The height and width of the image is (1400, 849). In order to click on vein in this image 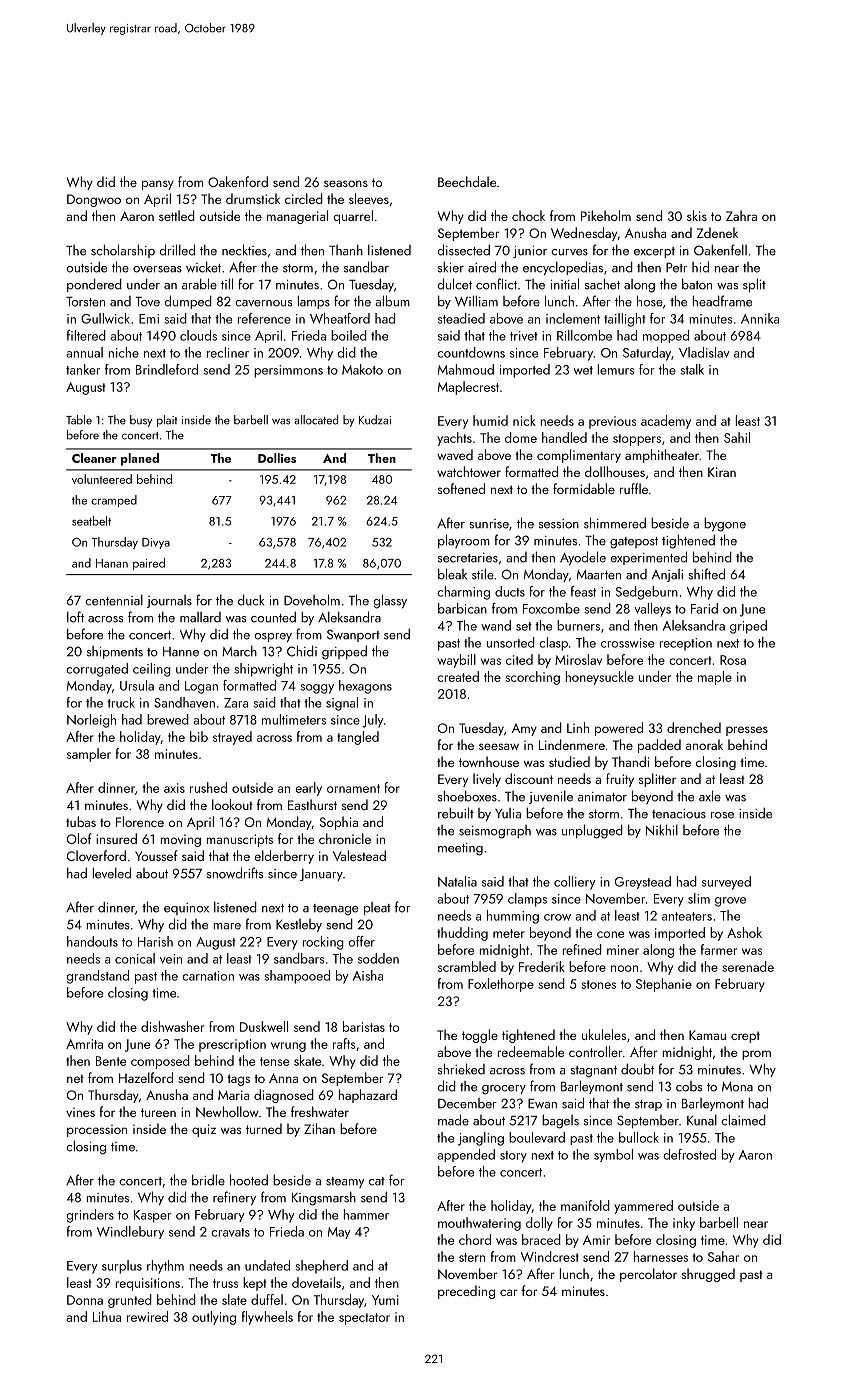, I will do `click(171, 959)`.
